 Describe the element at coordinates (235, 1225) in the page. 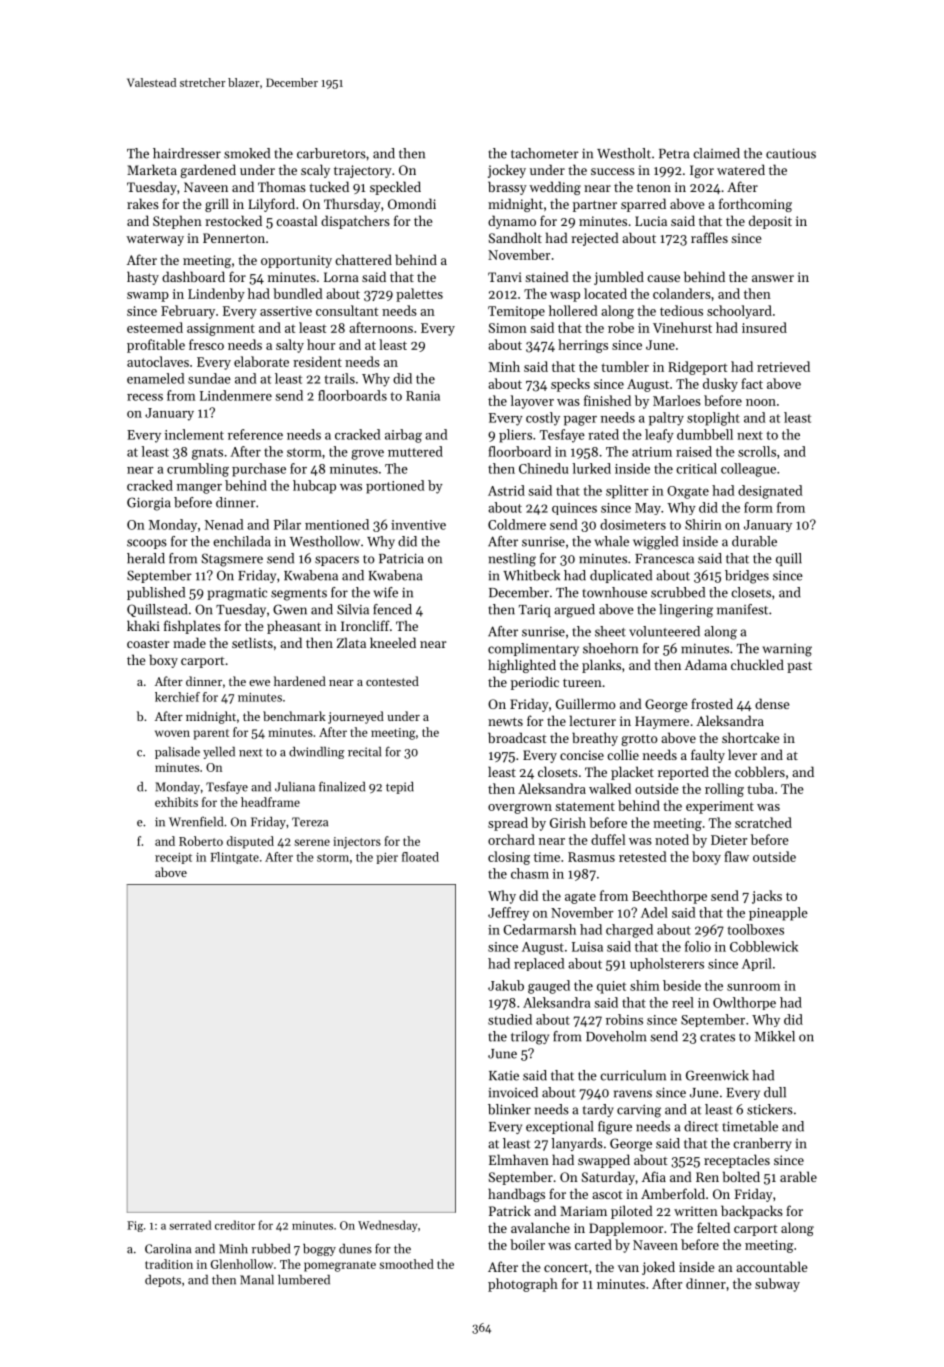

I see `creditor` at that location.
